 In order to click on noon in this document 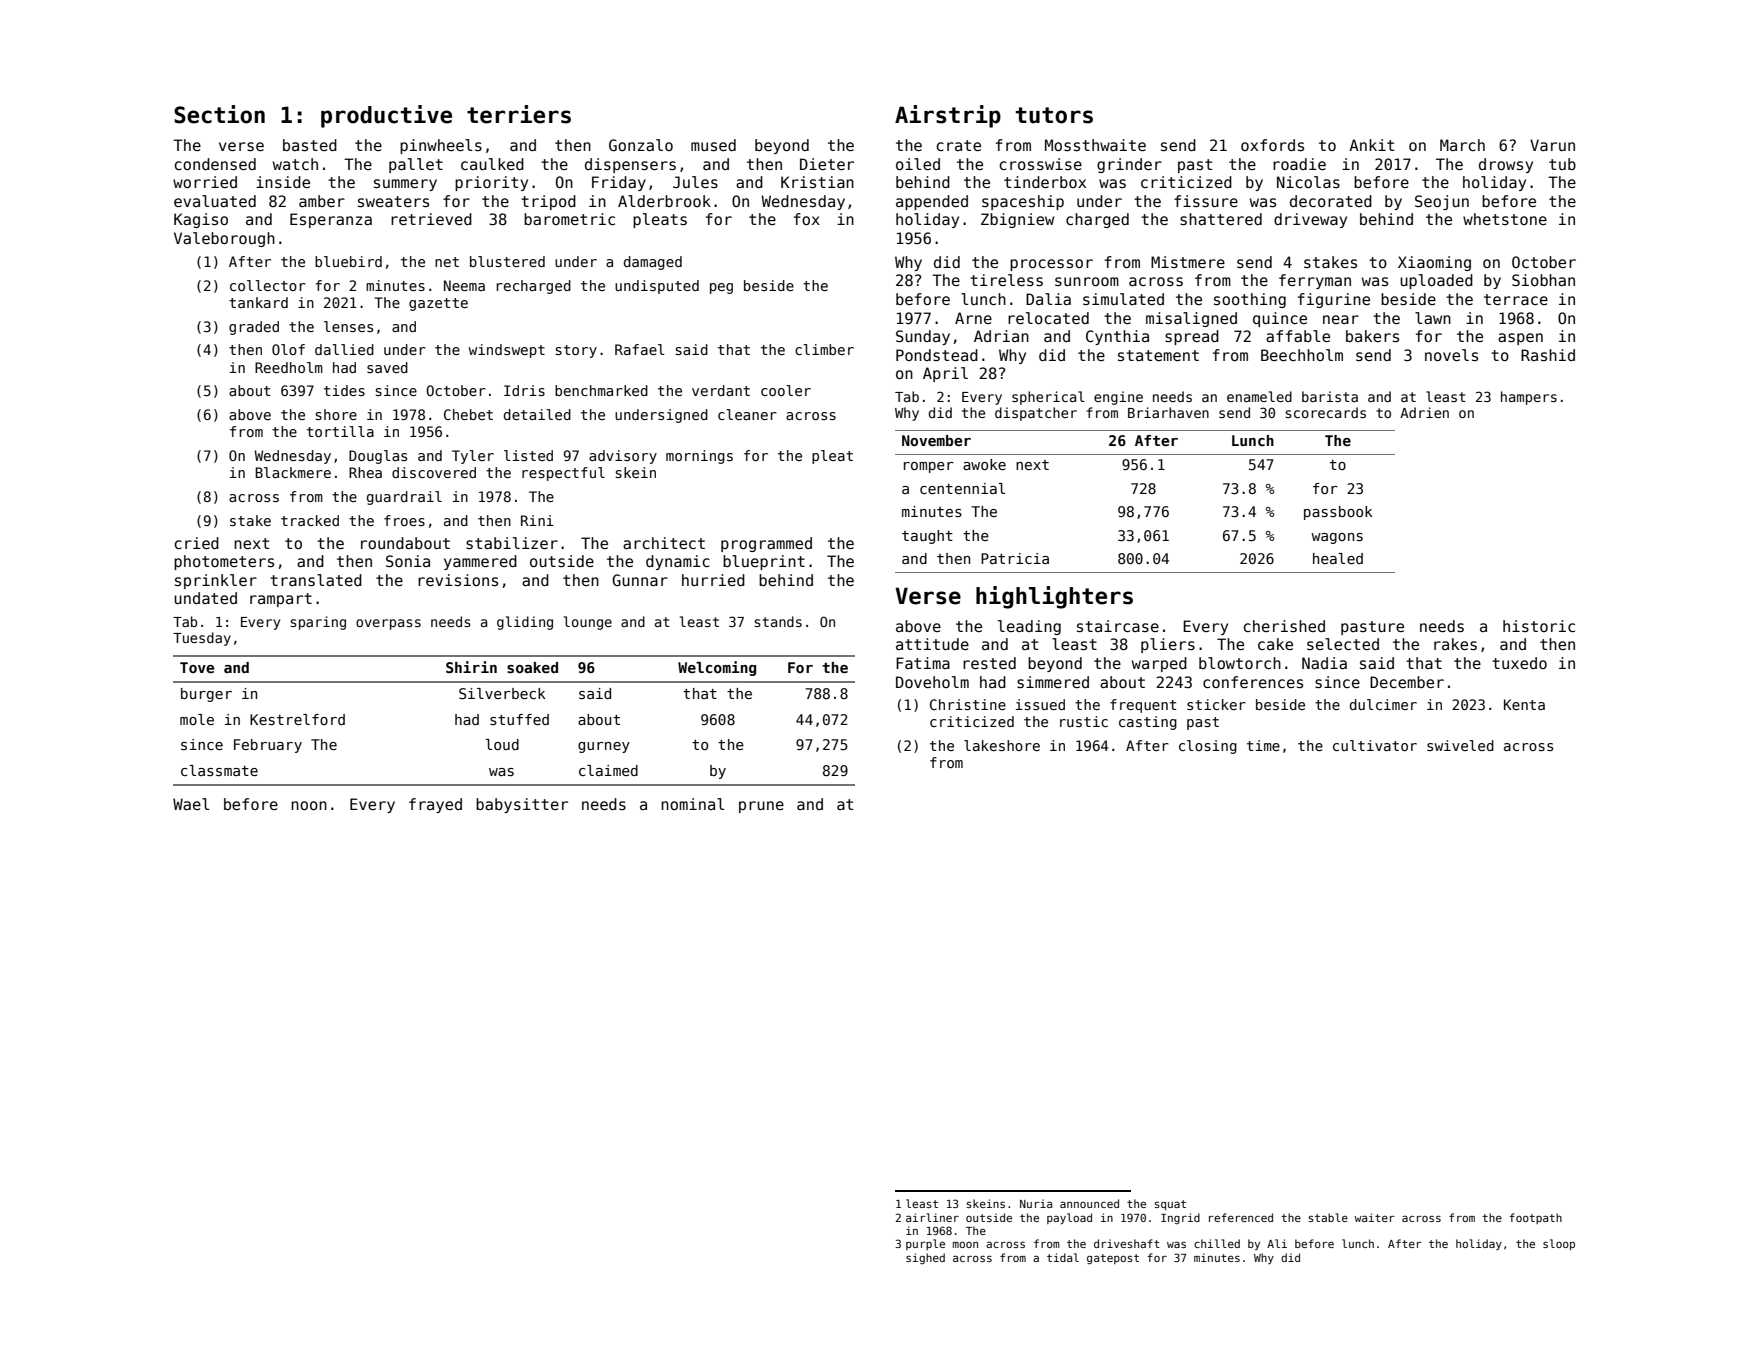, I will do `click(309, 805)`.
